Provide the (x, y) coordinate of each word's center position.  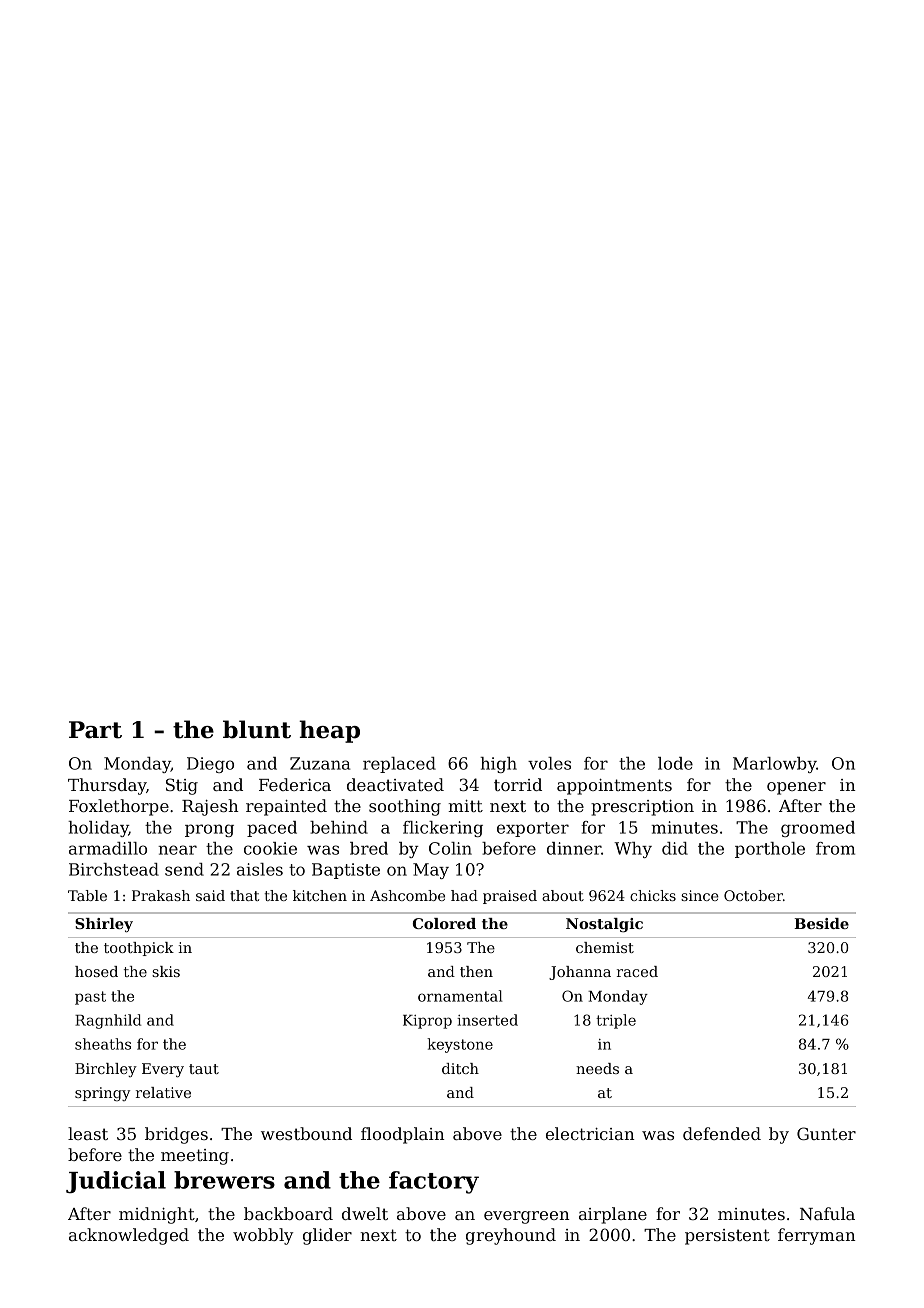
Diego (210, 765)
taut (204, 1069)
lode (675, 763)
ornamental (460, 996)
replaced (399, 765)
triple (616, 1021)
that (244, 895)
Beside (821, 923)
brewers (224, 1180)
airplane (613, 1215)
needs (597, 1068)
